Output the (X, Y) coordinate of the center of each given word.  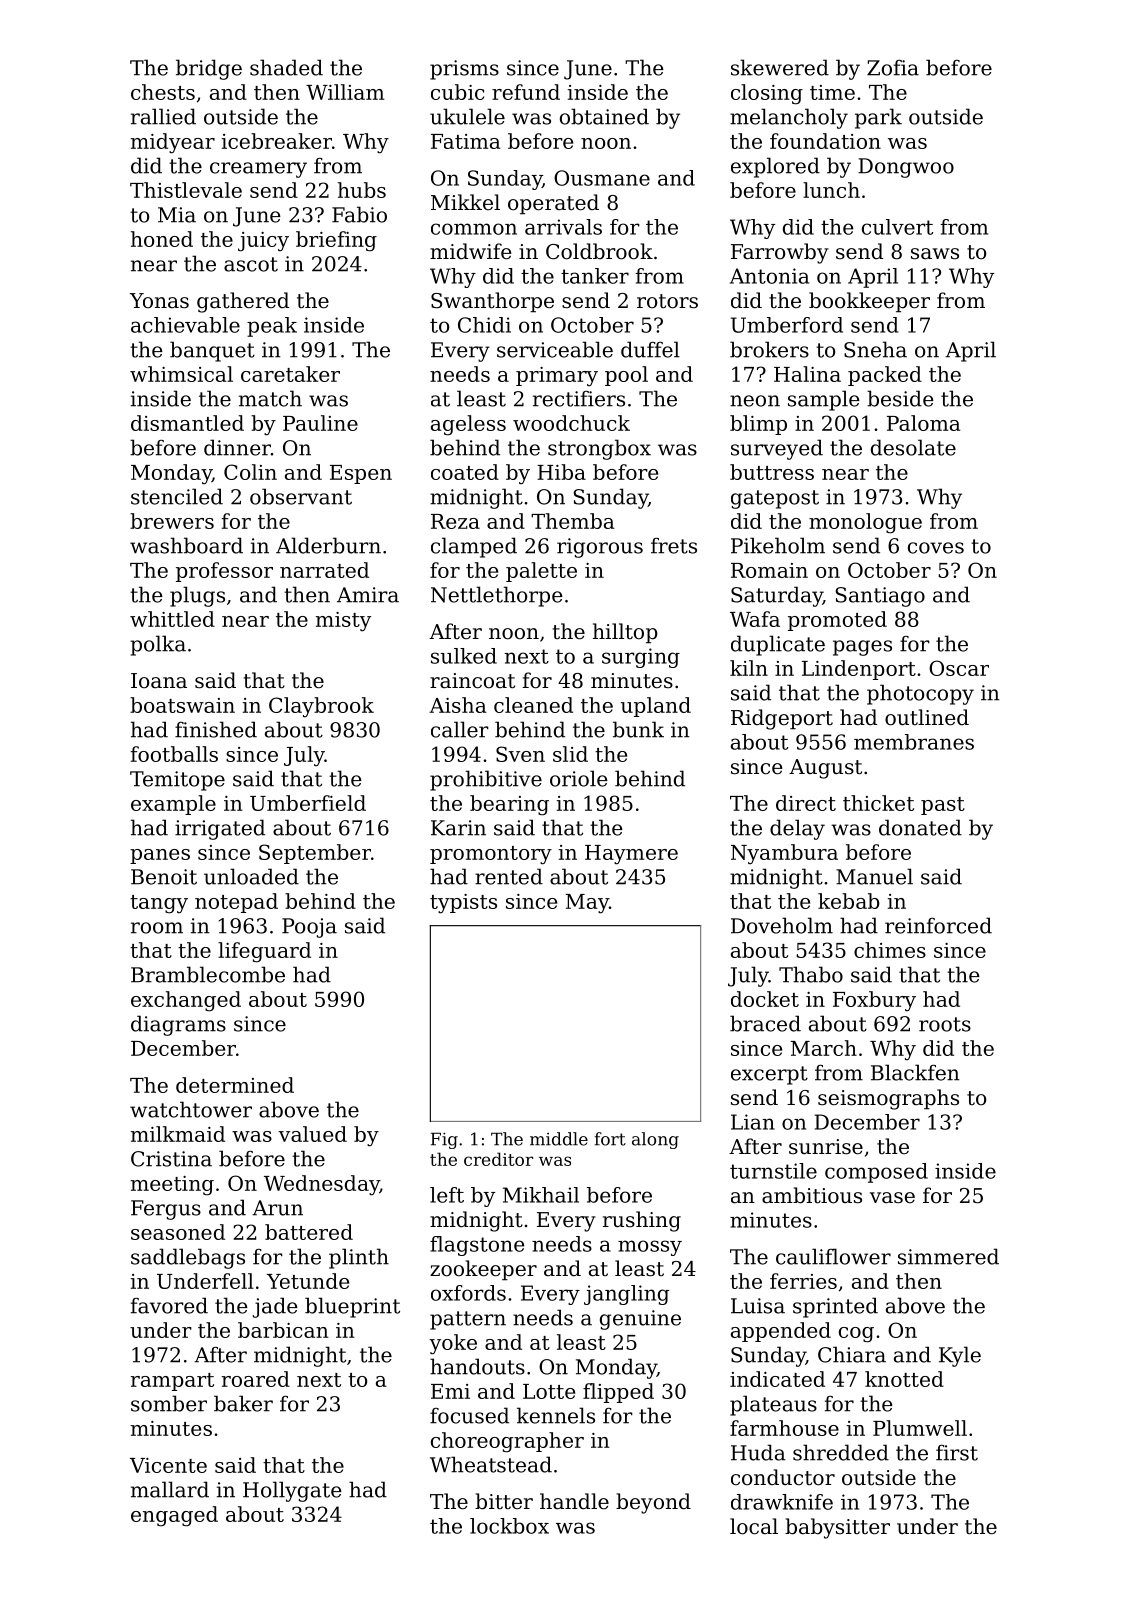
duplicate (778, 645)
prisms (464, 70)
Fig (444, 1140)
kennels (556, 1415)
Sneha (875, 349)
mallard (170, 1489)
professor (224, 572)
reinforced (938, 925)
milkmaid (178, 1134)
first (957, 1453)
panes (160, 856)
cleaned (533, 705)
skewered (780, 67)
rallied (163, 116)
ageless (468, 425)
